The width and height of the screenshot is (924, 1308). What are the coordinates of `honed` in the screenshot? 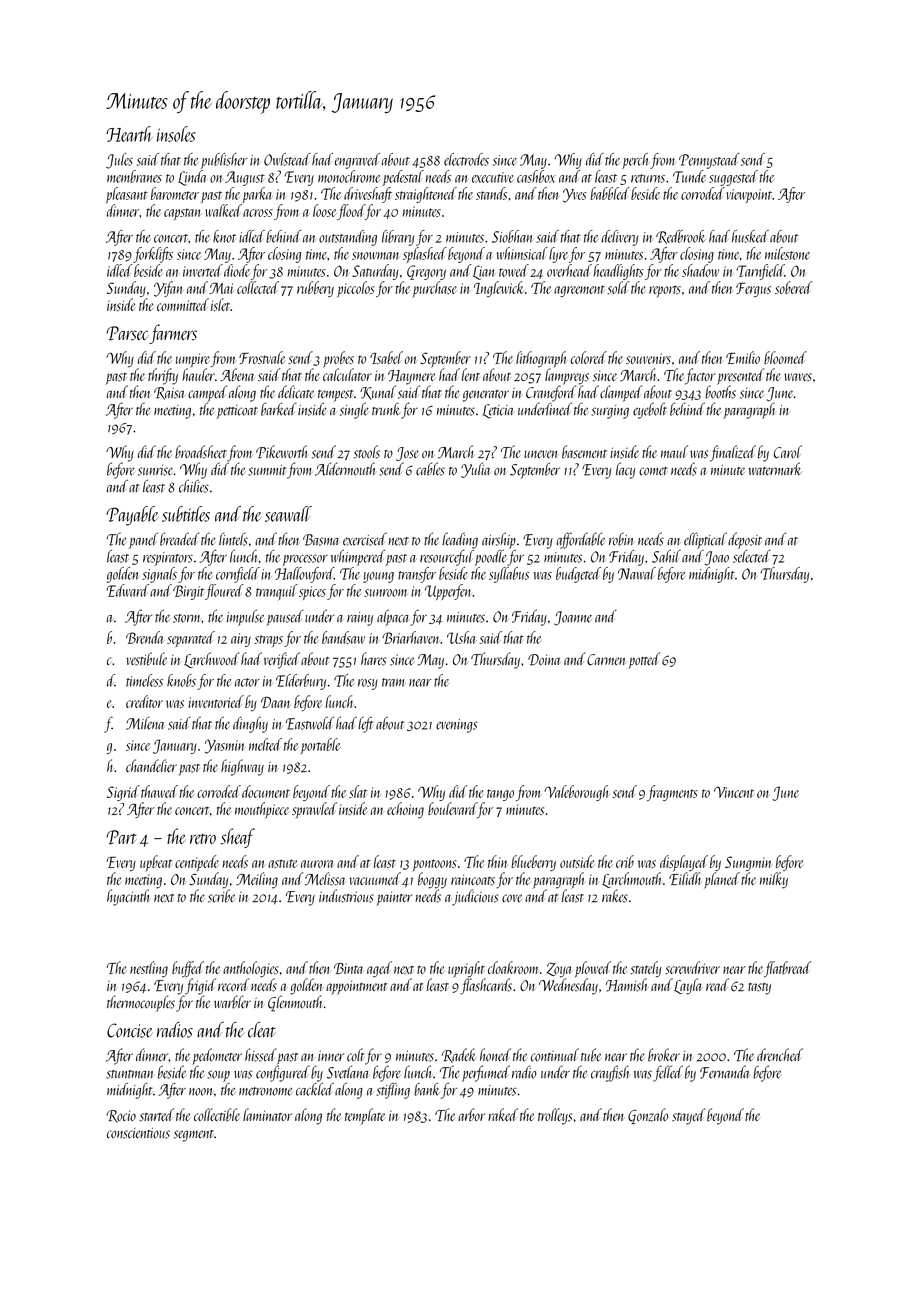 It's located at (495, 1054).
